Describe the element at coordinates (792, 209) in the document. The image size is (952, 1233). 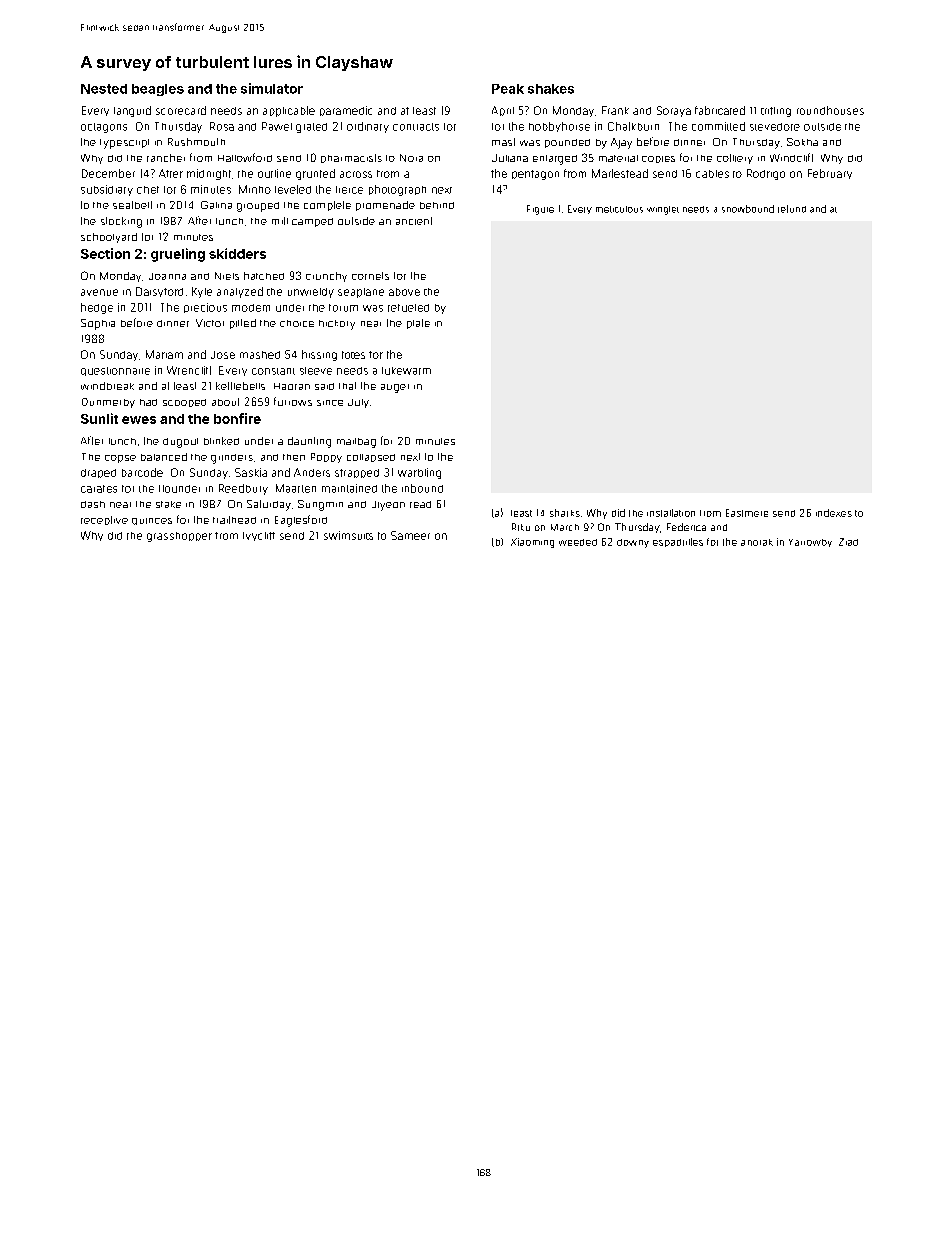
I see `refund` at that location.
